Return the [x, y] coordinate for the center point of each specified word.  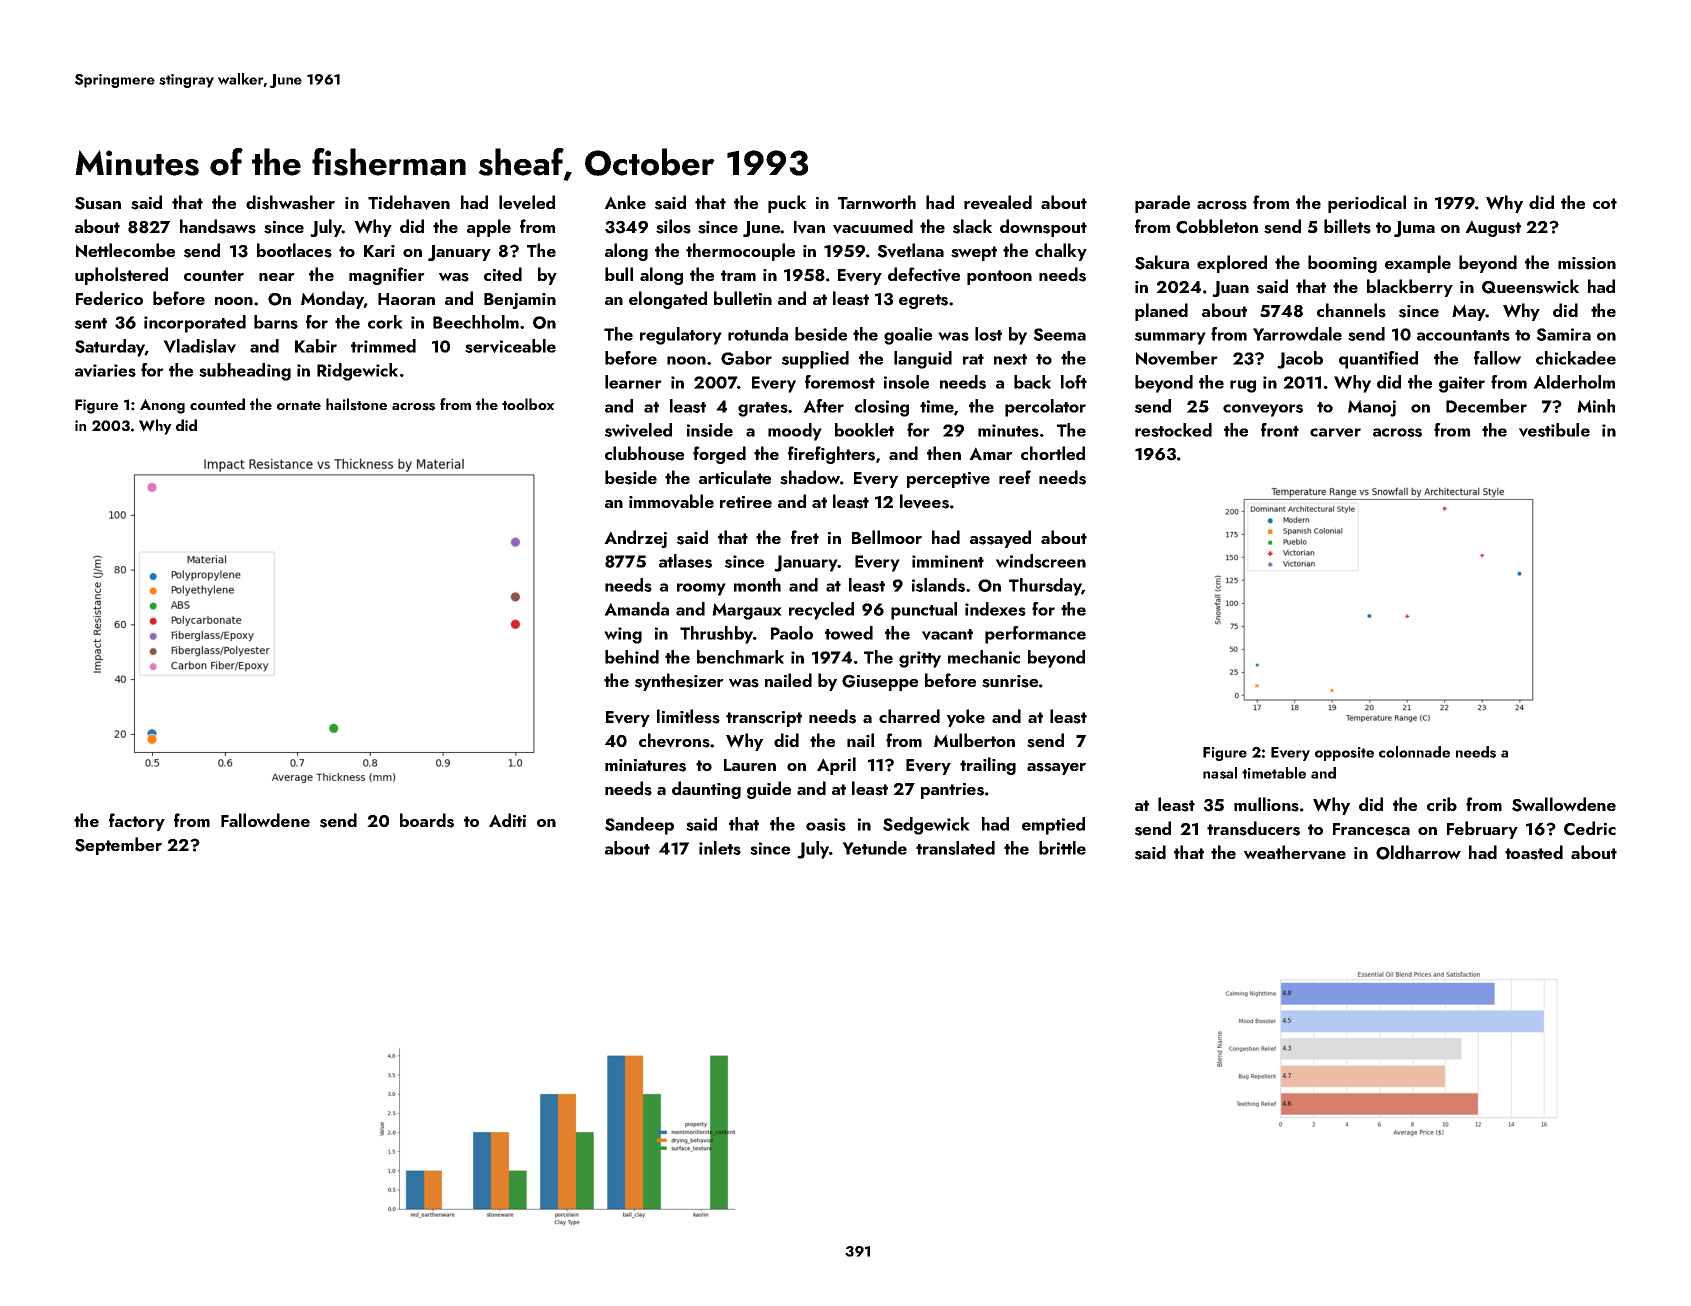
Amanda [636, 609]
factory [137, 822]
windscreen [1041, 561]
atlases [685, 561]
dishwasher [290, 202]
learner [633, 382]
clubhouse [644, 453]
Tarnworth [877, 202]
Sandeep [639, 826]
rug [1243, 386]
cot [1605, 203]
